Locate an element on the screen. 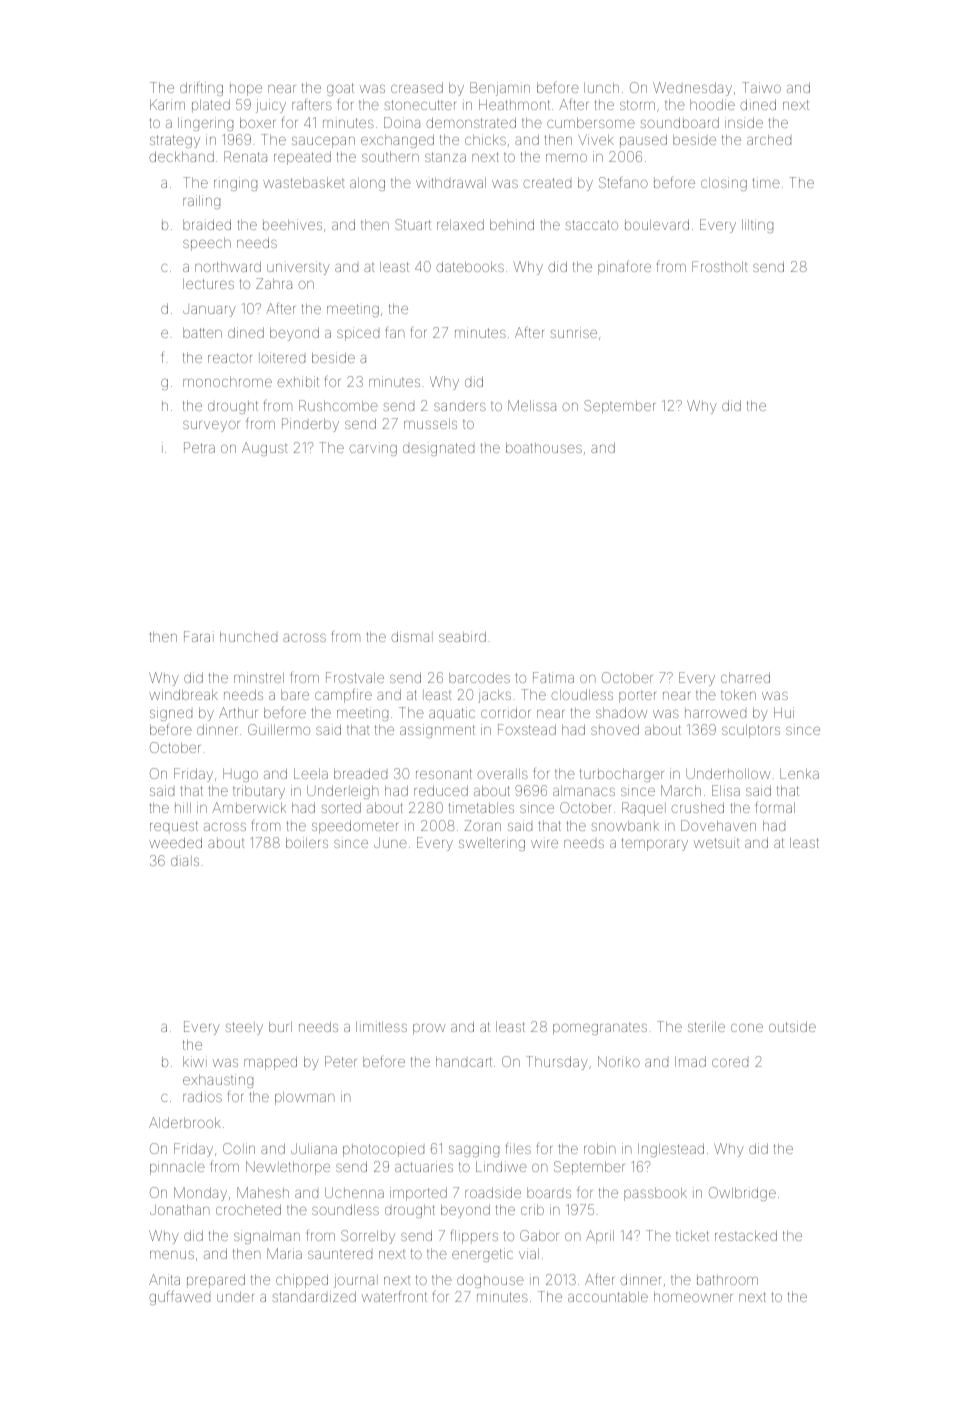 The width and height of the screenshot is (971, 1406). creased is located at coordinates (417, 87).
